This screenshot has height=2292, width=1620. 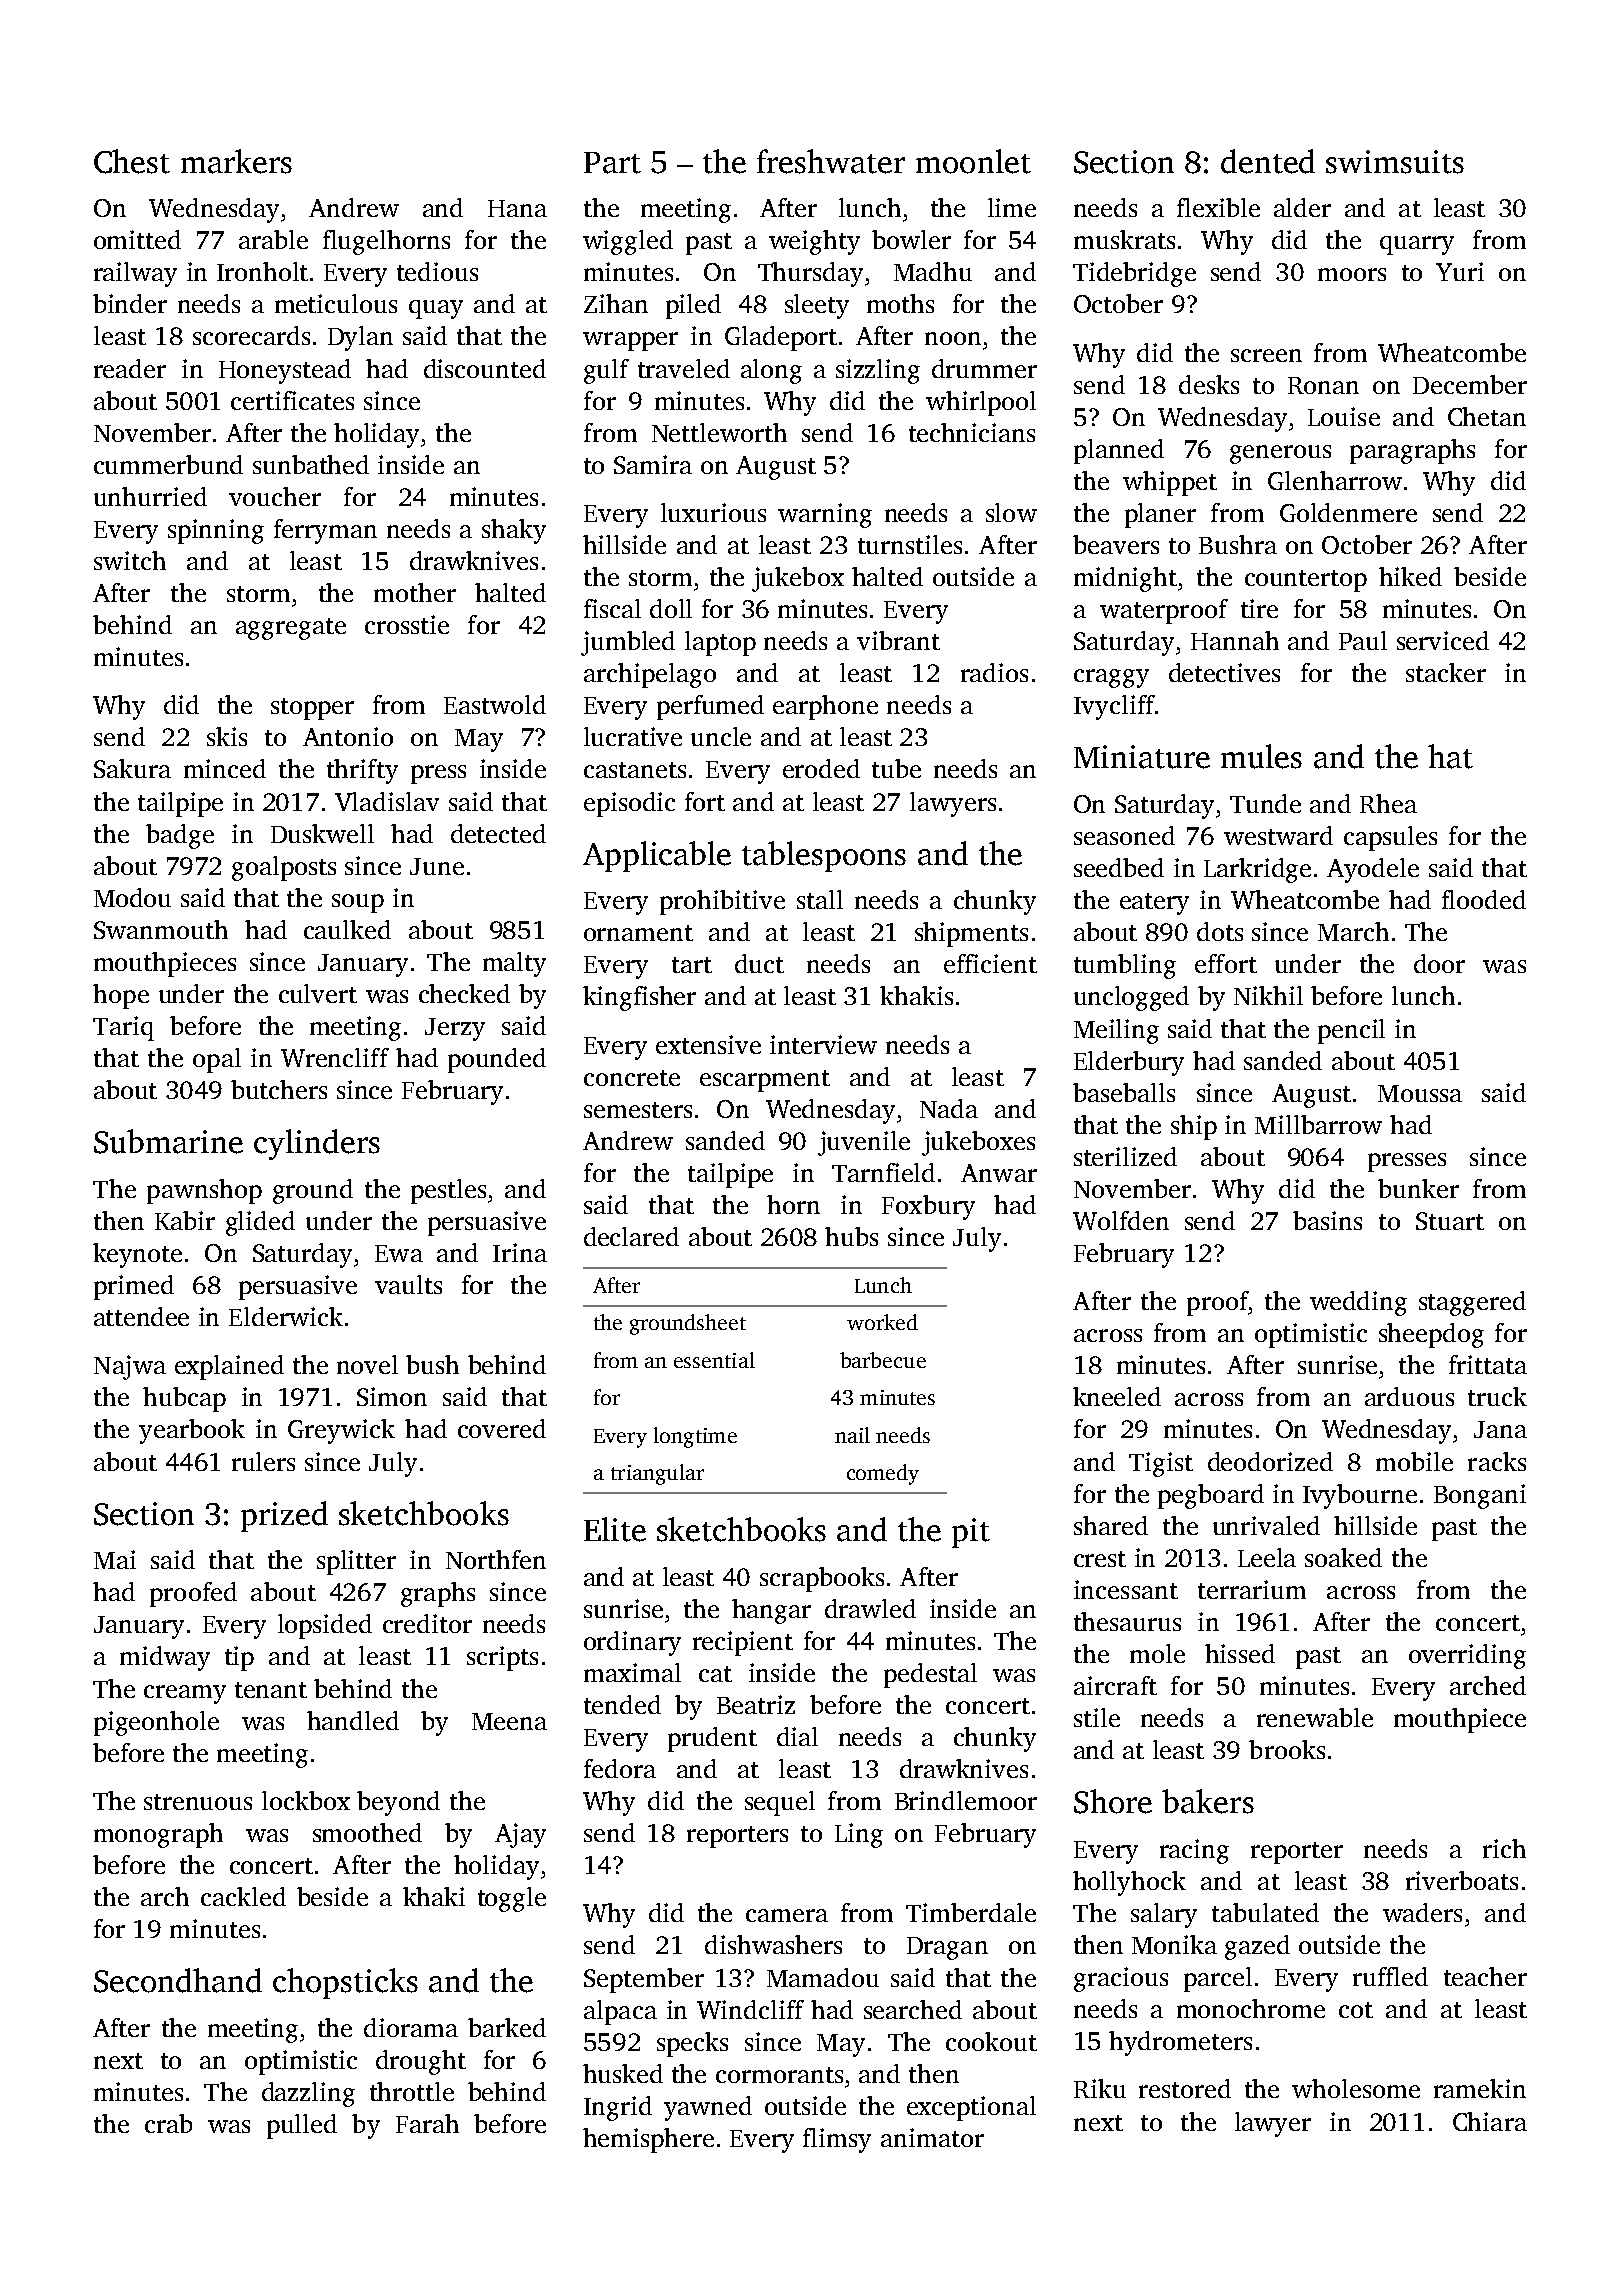 I want to click on Glenharrow, so click(x=1335, y=480).
